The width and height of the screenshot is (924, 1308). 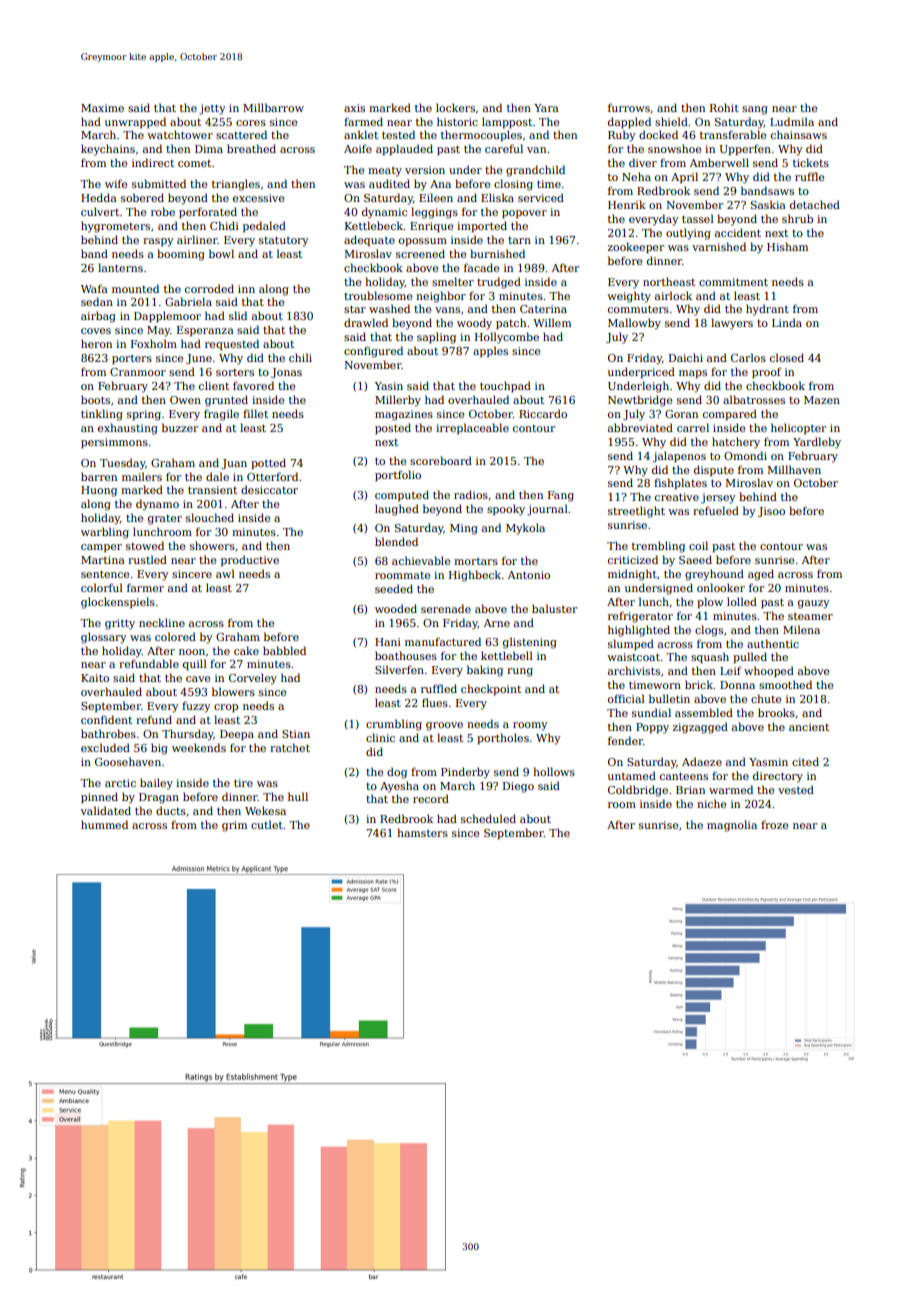 I want to click on screened, so click(x=420, y=253).
